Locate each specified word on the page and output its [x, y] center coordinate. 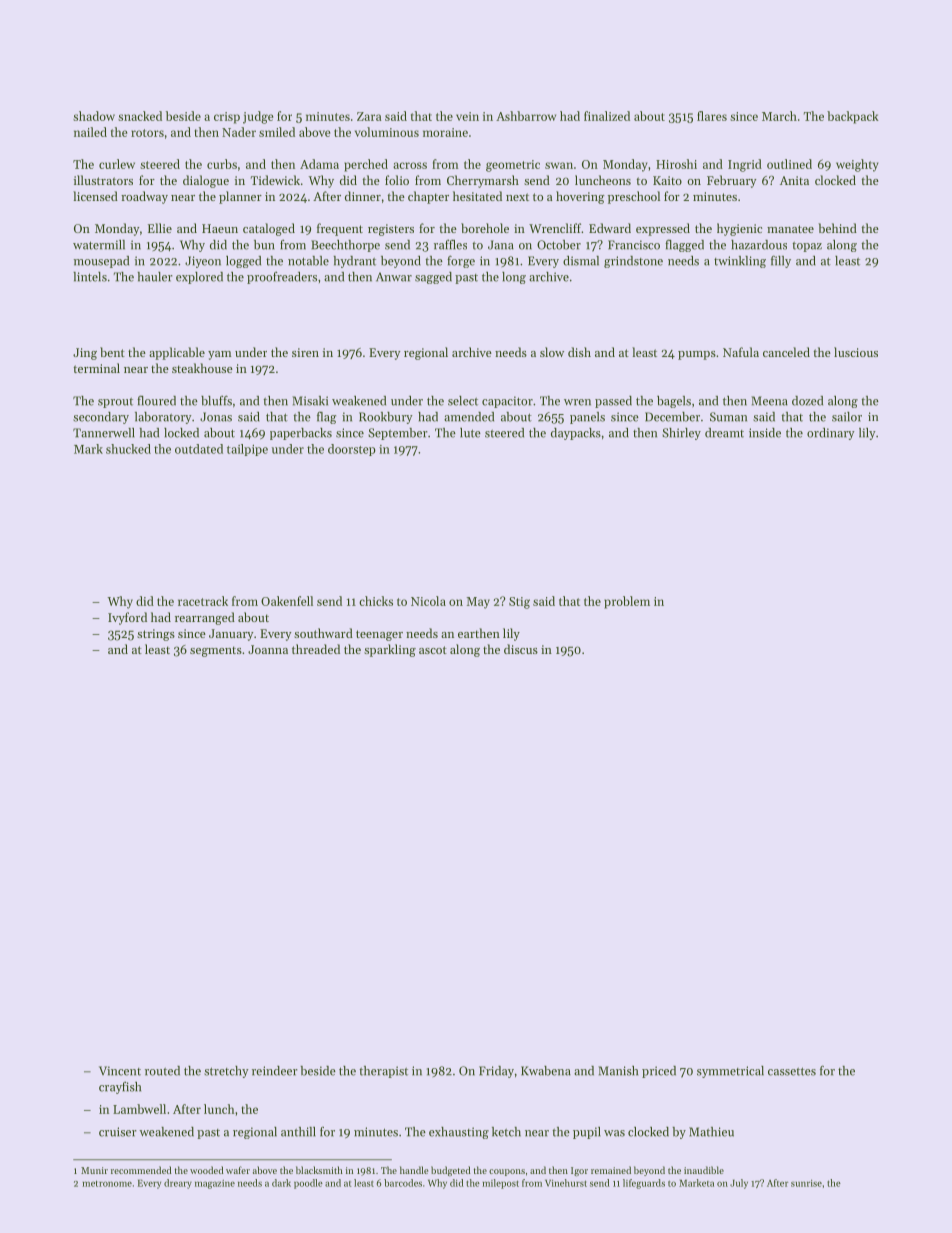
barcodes [403, 1183]
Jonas [216, 417]
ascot [433, 650]
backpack [853, 117]
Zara [369, 116]
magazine [215, 1184]
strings [156, 635]
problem [627, 602]
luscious [856, 352]
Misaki [310, 401]
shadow [94, 116]
